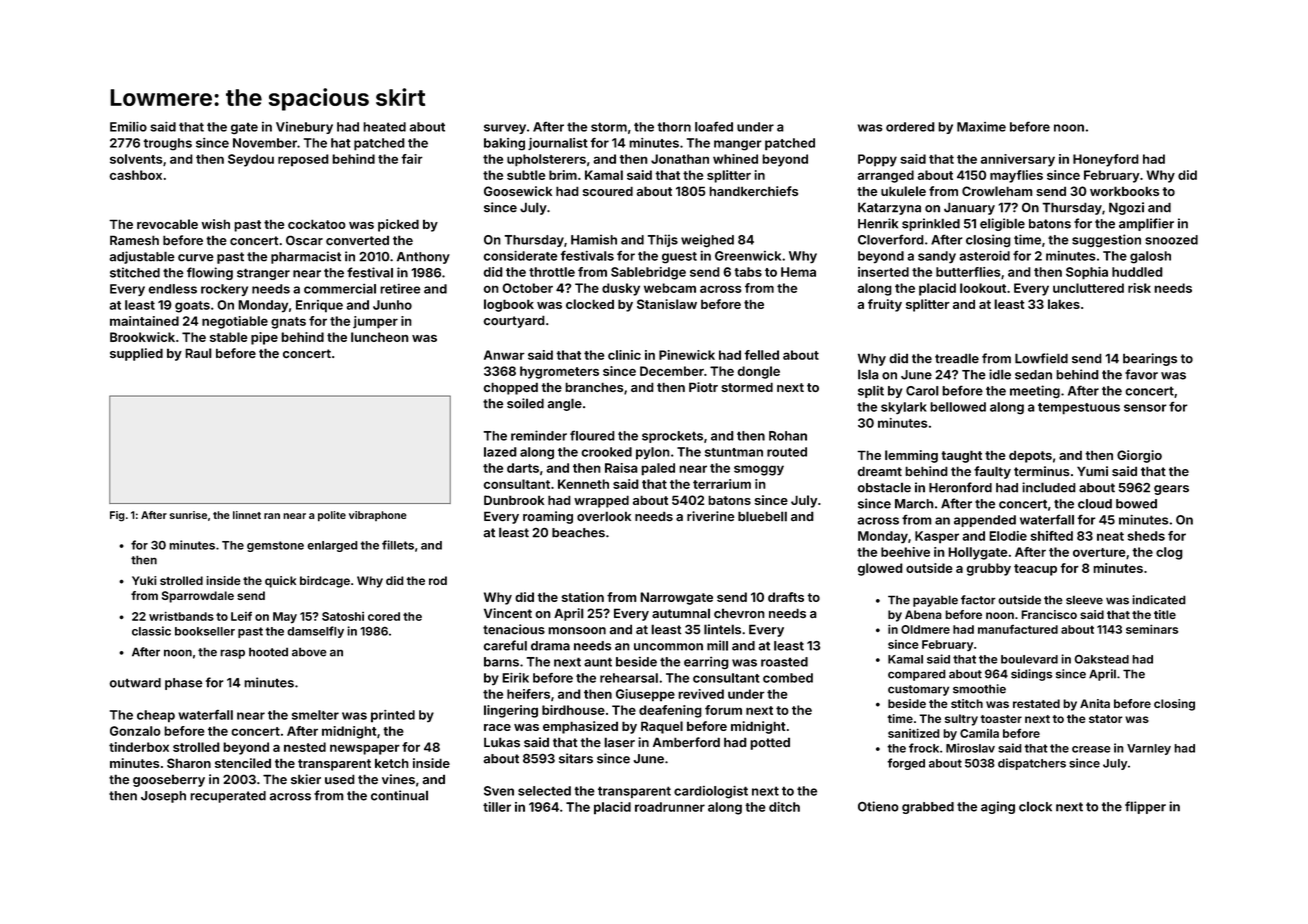 The width and height of the screenshot is (1308, 924). Describe the element at coordinates (753, 191) in the screenshot. I see `handkerchiefs` at that location.
